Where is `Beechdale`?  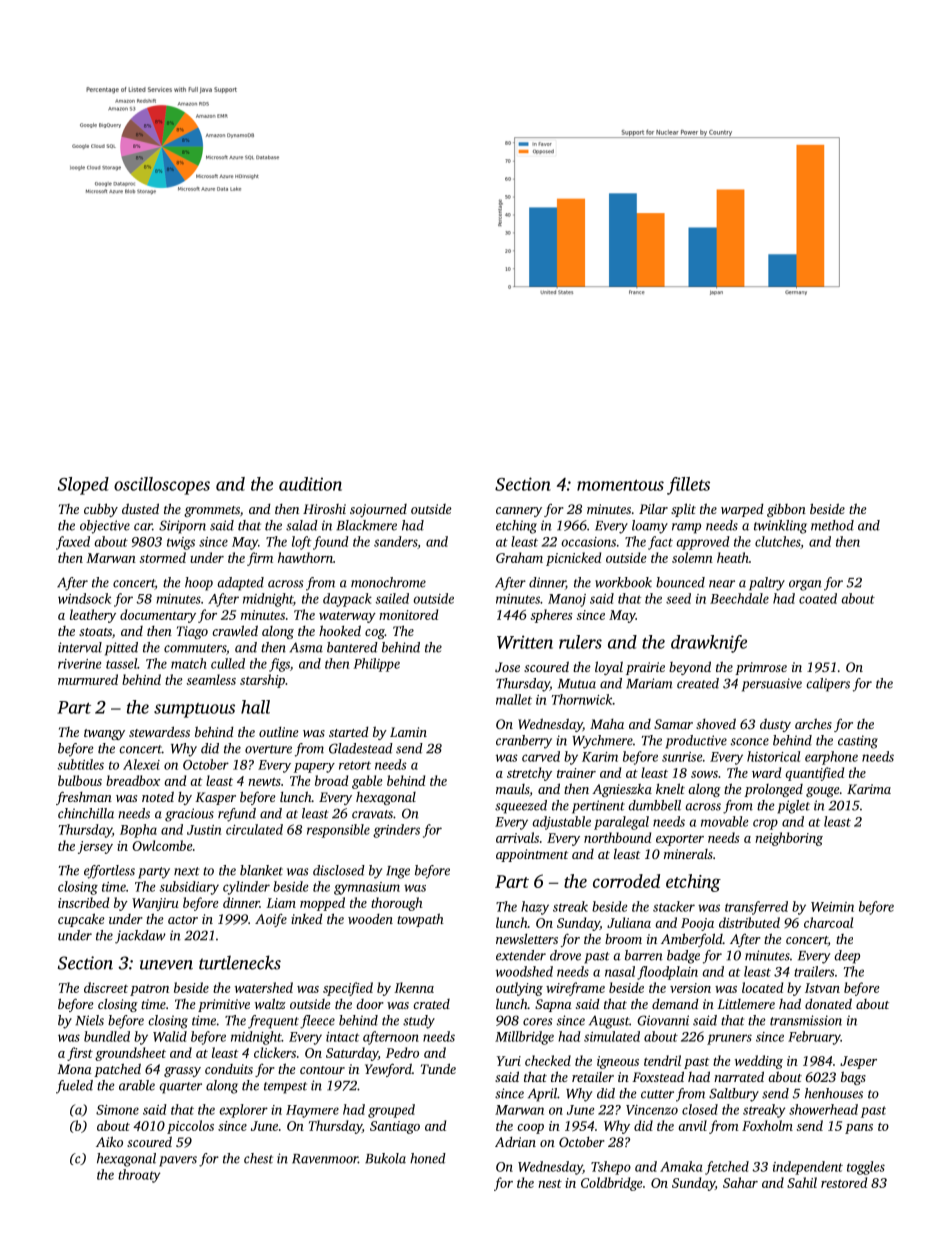
Beechdale is located at coordinates (739, 598).
